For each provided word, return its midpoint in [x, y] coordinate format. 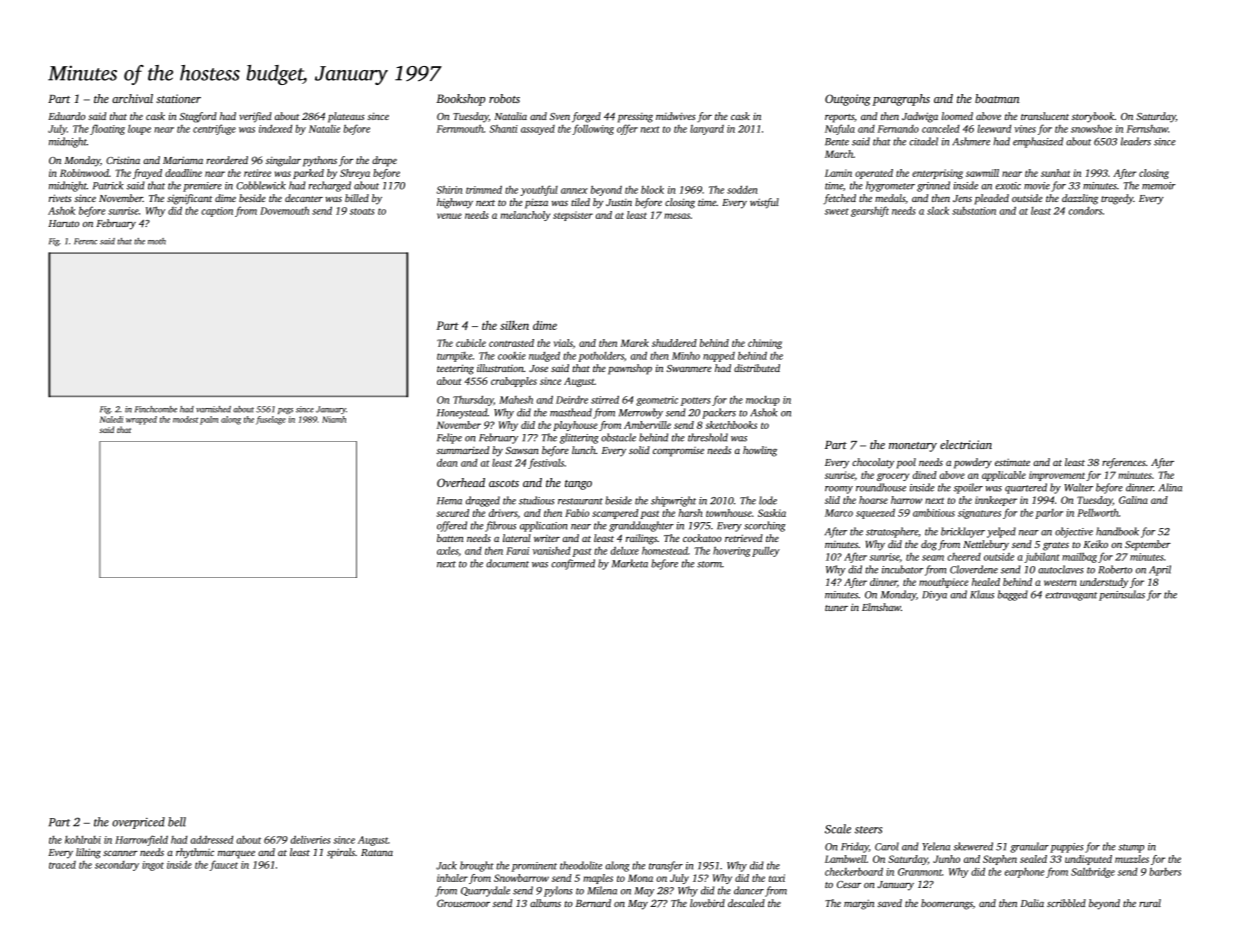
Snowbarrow [521, 878]
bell [177, 822]
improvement [1057, 476]
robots [504, 98]
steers [868, 830]
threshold [708, 437]
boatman [997, 98]
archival [132, 98]
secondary [117, 866]
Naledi [111, 419]
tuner [836, 608]
